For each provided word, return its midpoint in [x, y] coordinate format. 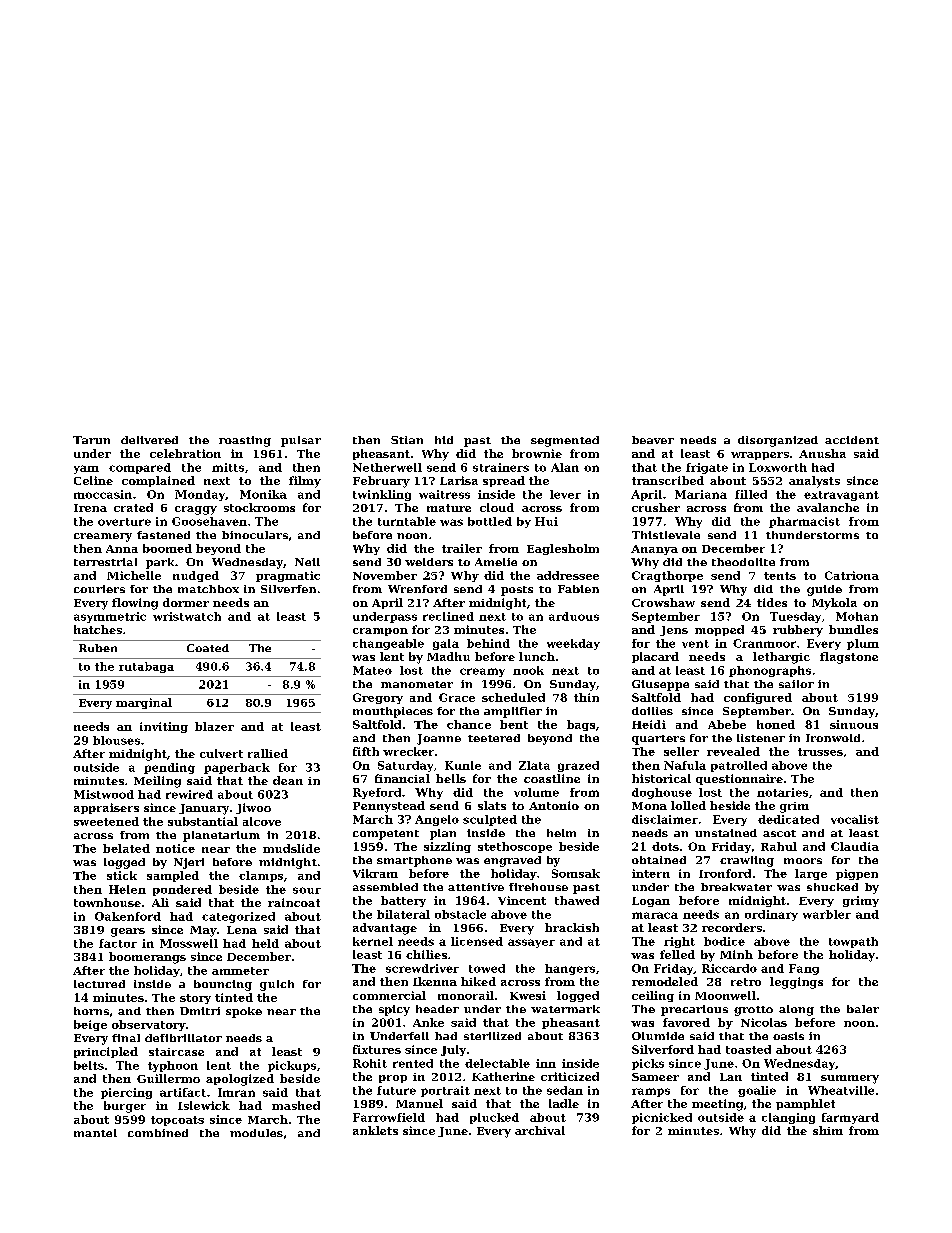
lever [565, 494]
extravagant [841, 496]
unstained [726, 833]
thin [586, 697]
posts [517, 591]
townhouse [107, 902]
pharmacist [804, 522]
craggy [196, 510]
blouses [116, 740]
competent [386, 835]
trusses [820, 752]
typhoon [173, 1066]
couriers [99, 589]
